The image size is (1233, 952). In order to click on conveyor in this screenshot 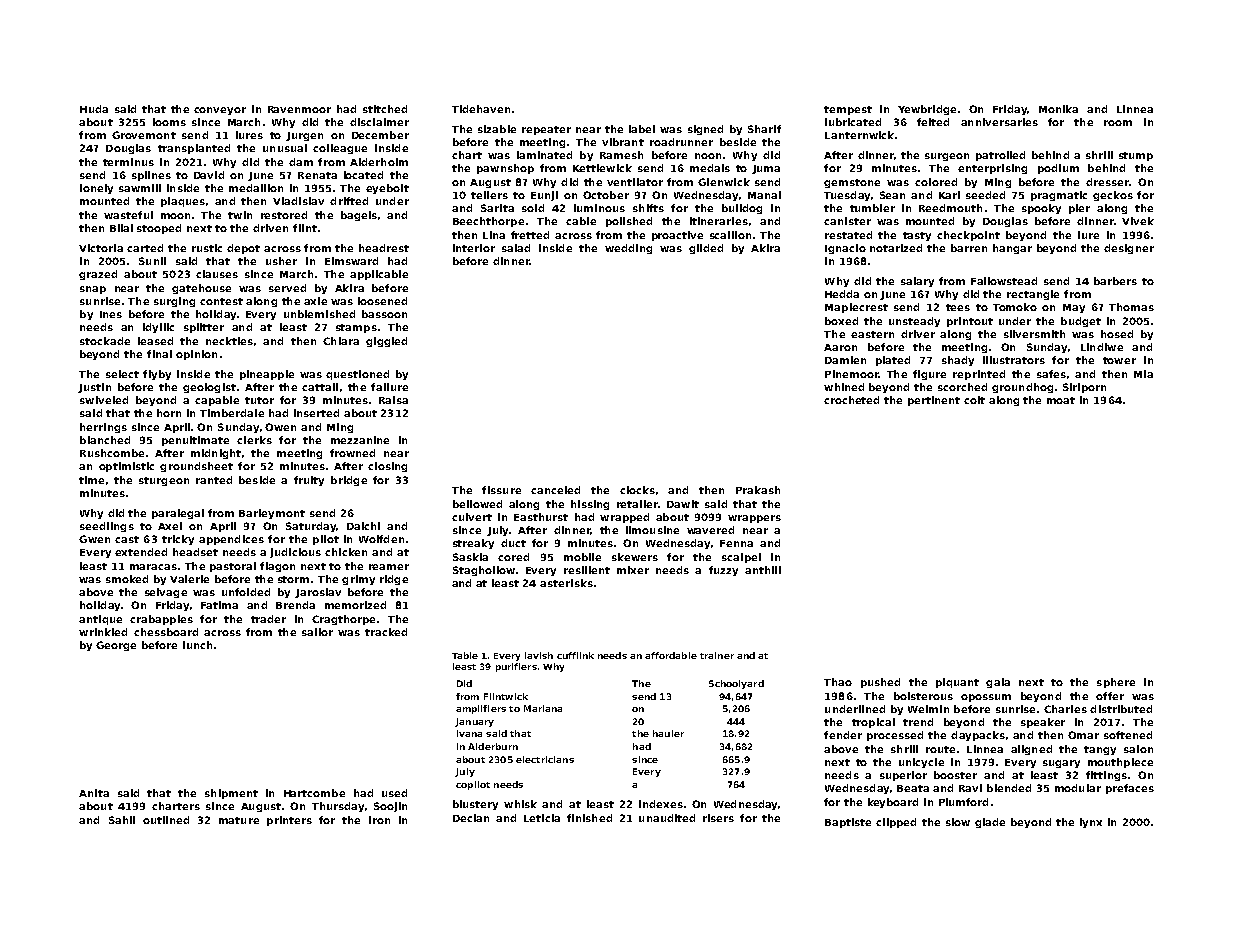, I will do `click(220, 111)`.
